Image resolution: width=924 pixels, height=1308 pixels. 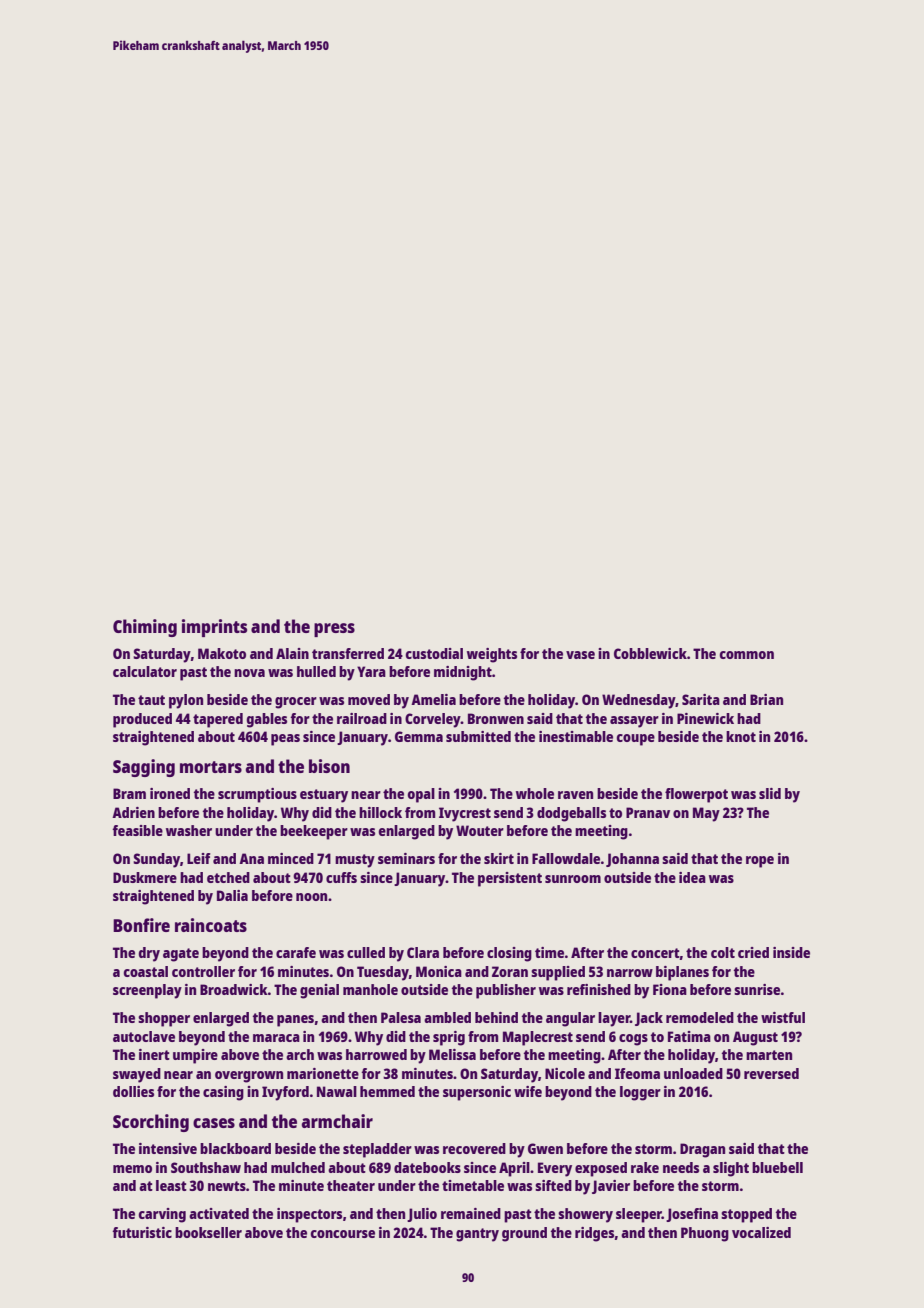 What do you see at coordinates (195, 1056) in the page?
I see `umpire` at bounding box center [195, 1056].
